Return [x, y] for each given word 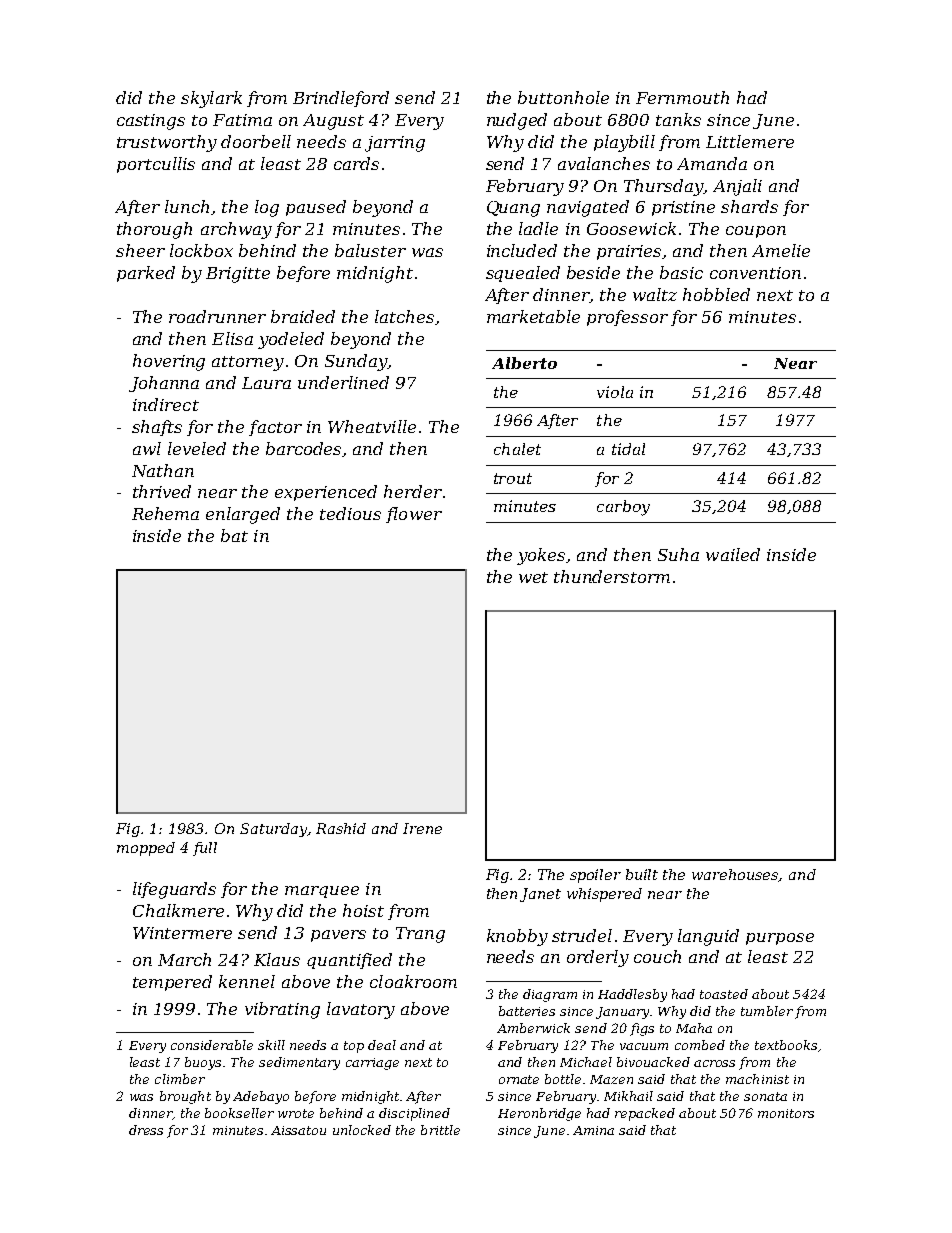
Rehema [165, 513]
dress [146, 1130]
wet [533, 577]
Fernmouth [682, 97]
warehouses [735, 875]
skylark [211, 99]
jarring [395, 144]
